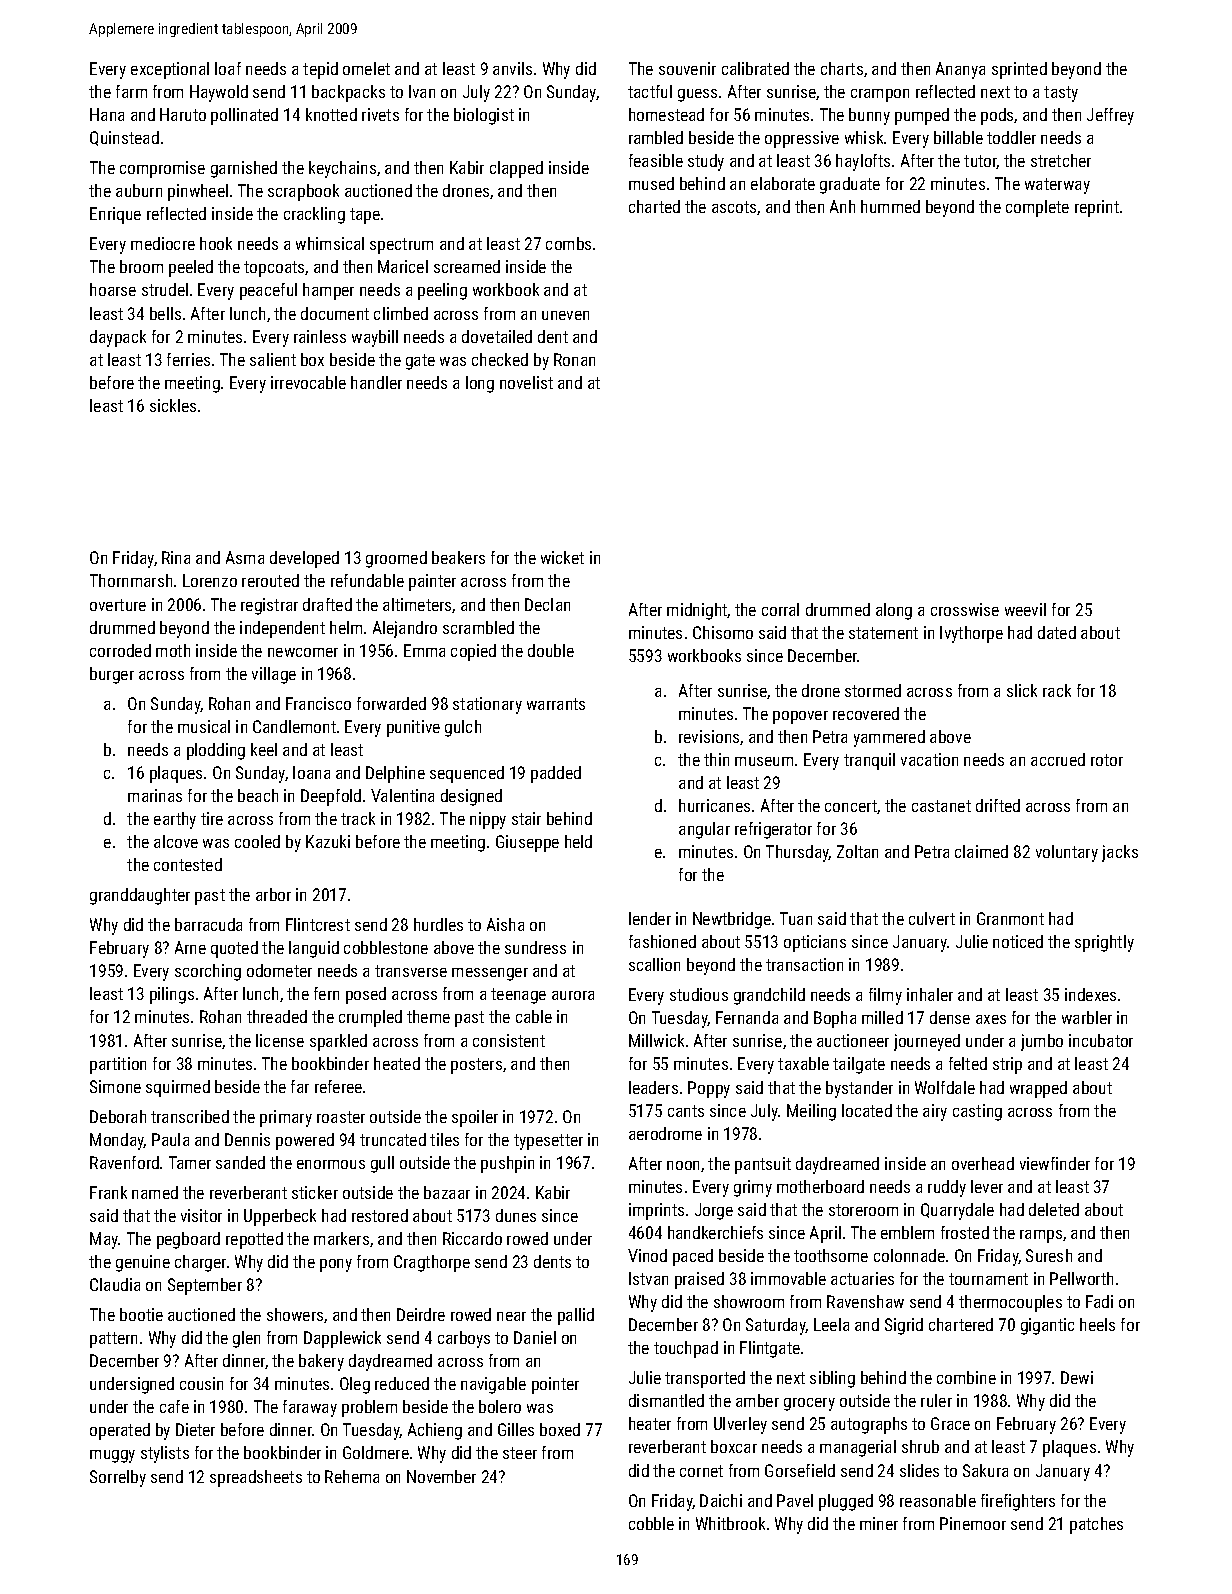 This screenshot has width=1232, height=1594. I want to click on Haruto, so click(183, 114).
